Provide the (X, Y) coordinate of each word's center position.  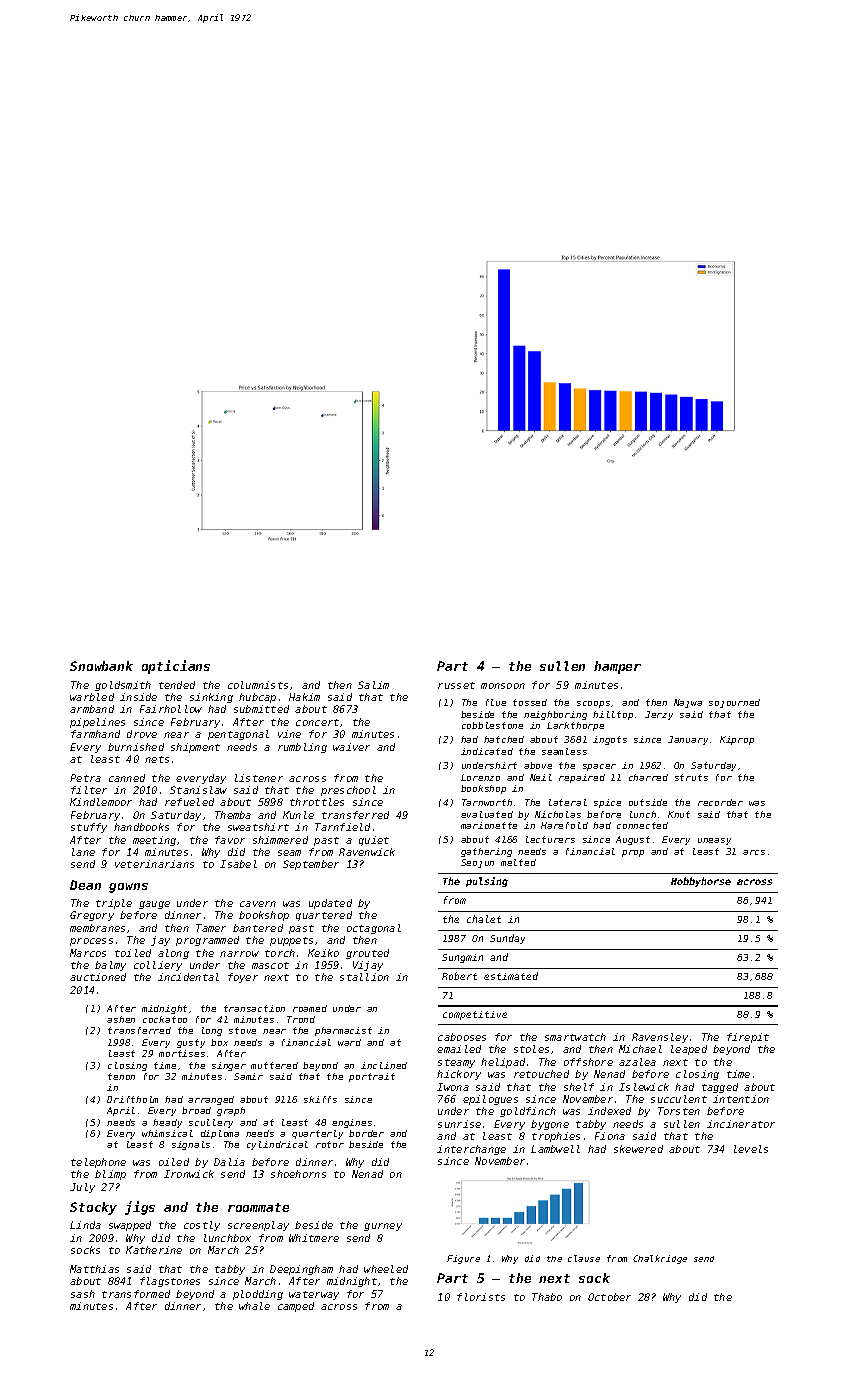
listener (259, 778)
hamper (617, 667)
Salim (373, 685)
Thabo (547, 1297)
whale (254, 1306)
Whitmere (314, 1238)
